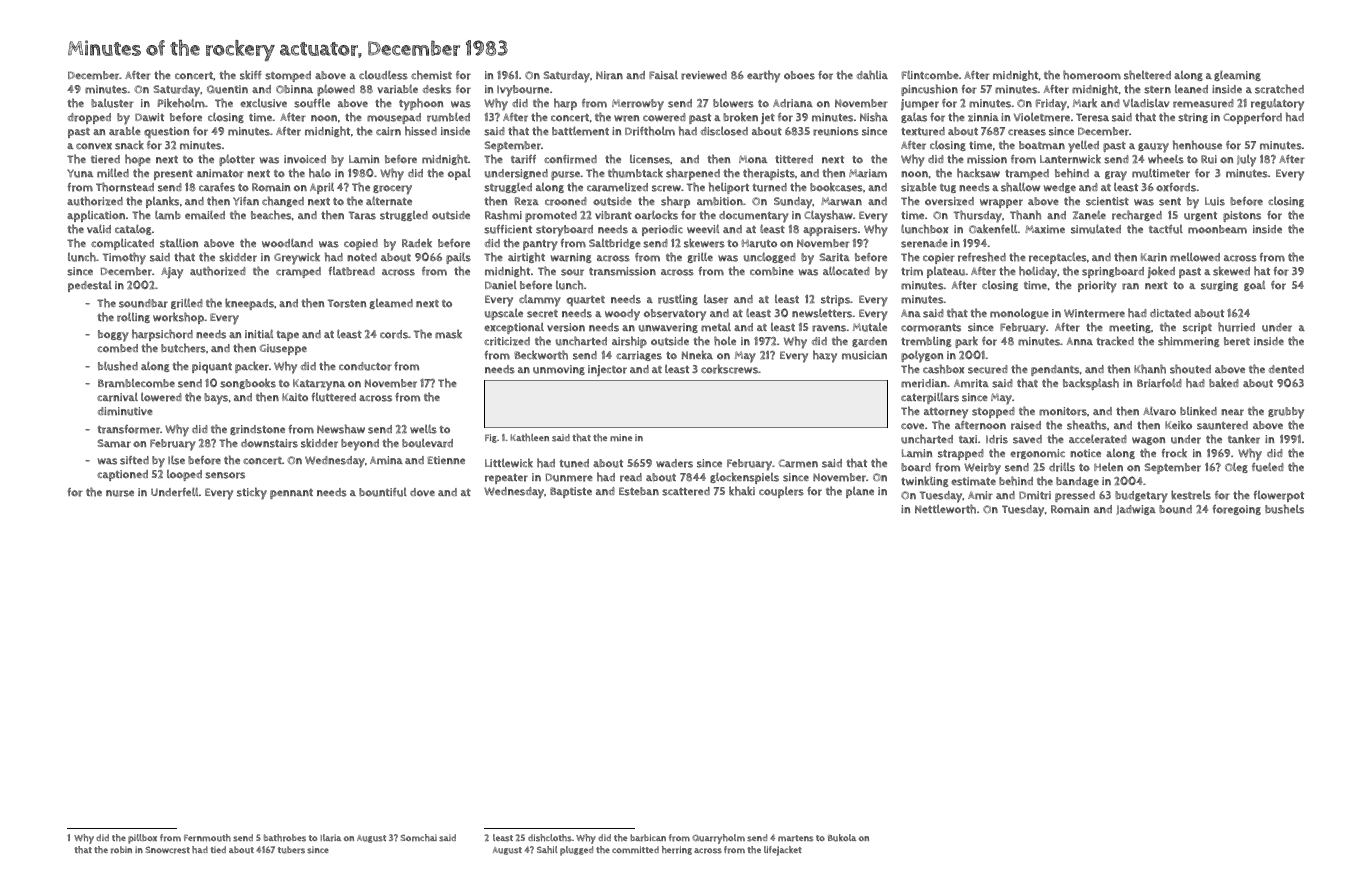 The width and height of the document is (1372, 887). Describe the element at coordinates (725, 341) in the document. I see `hole` at that location.
